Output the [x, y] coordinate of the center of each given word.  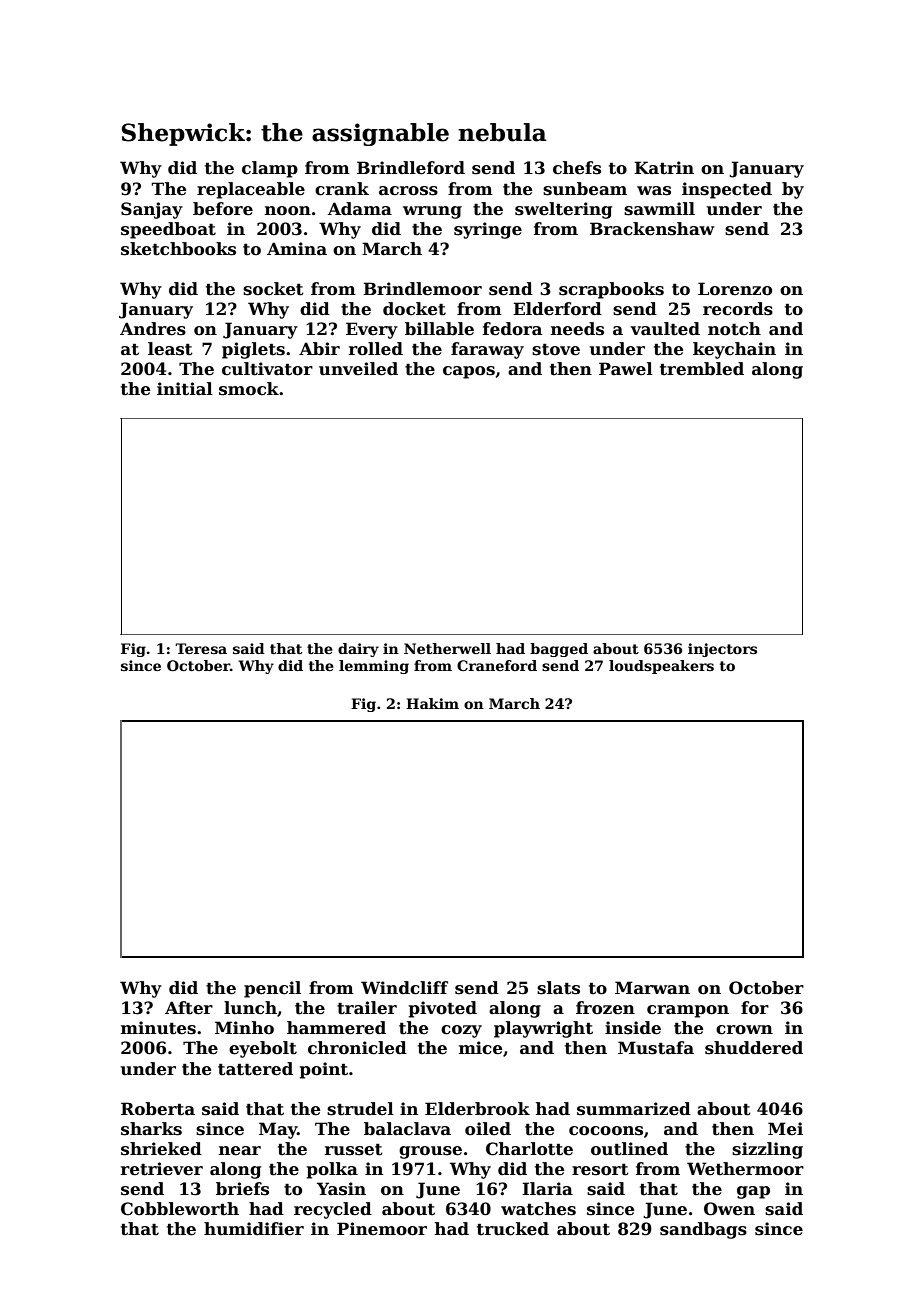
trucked [513, 1229]
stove [556, 349]
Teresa [201, 648]
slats [558, 988]
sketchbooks [178, 249]
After [189, 1008]
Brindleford [411, 168]
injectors [722, 650]
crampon [688, 1011]
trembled [702, 369]
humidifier [254, 1229]
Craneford [497, 665]
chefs [577, 168]
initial [185, 389]
